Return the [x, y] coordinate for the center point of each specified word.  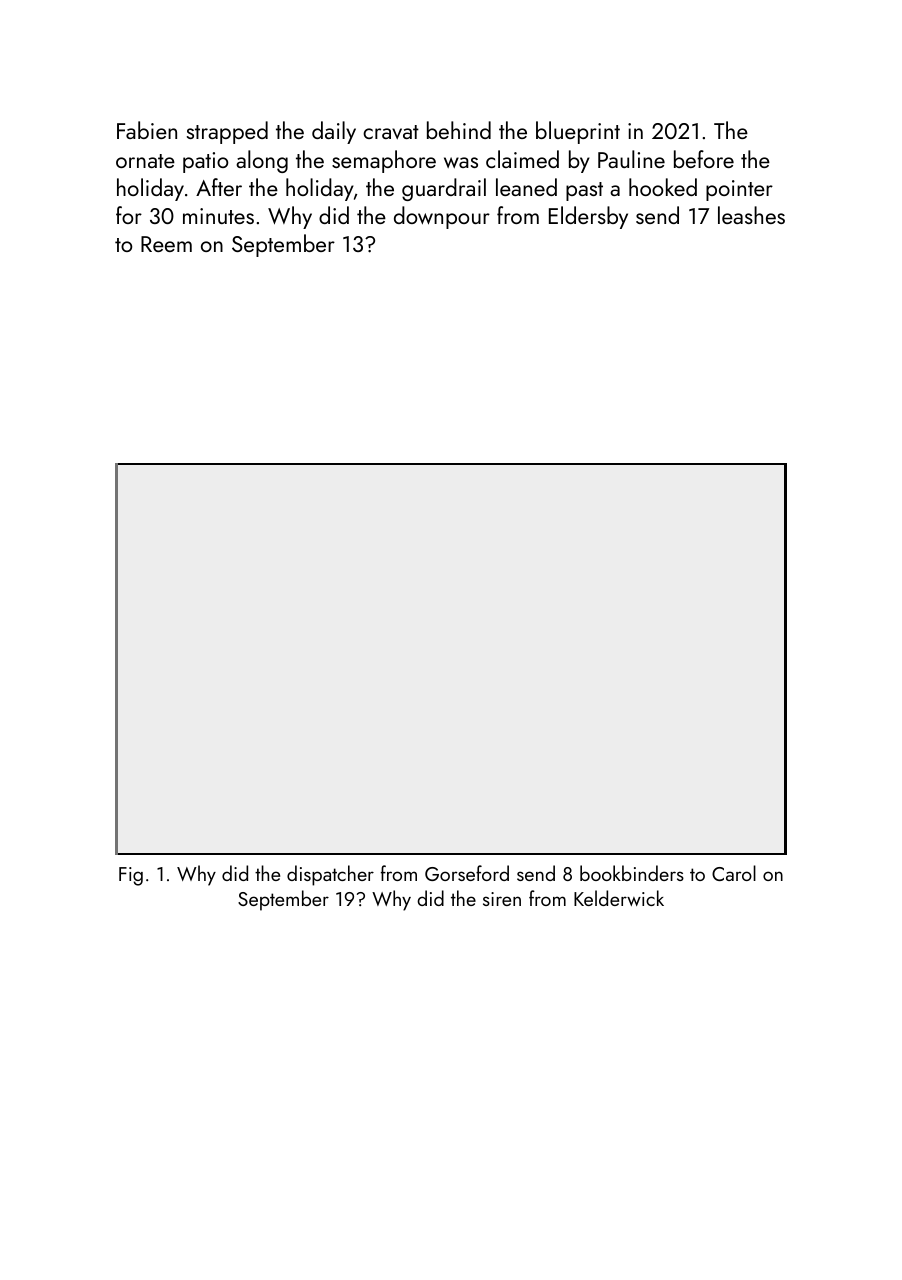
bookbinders [632, 873]
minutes [218, 216]
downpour [442, 217]
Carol [734, 873]
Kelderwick [619, 898]
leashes [751, 215]
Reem [166, 244]
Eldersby [588, 217]
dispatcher [330, 875]
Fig [131, 876]
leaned [526, 187]
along [262, 161]
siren [502, 899]
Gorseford [467, 873]
